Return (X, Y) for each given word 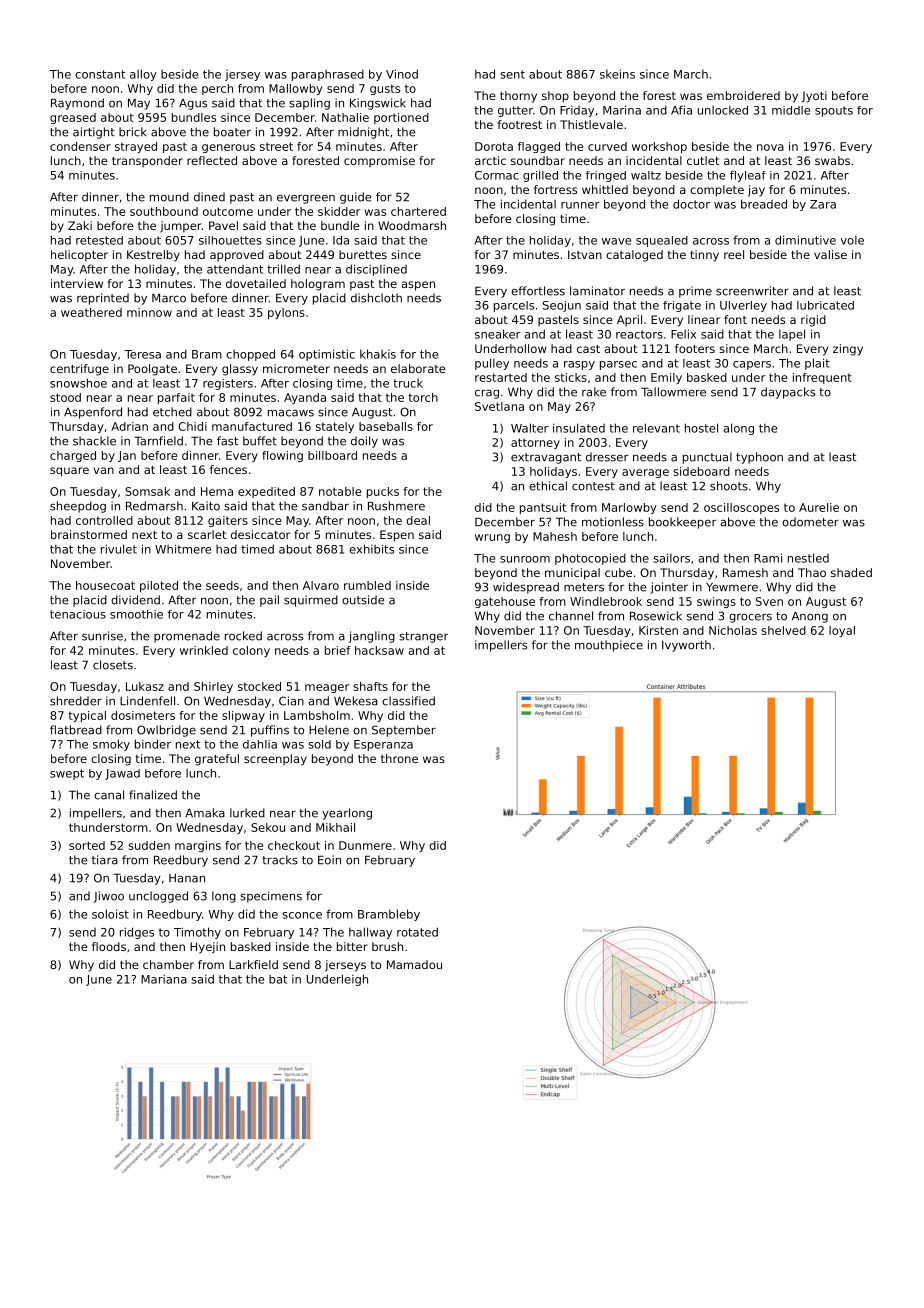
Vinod (402, 74)
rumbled (367, 585)
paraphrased (328, 75)
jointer (669, 588)
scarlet (207, 534)
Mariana (164, 979)
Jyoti (814, 97)
